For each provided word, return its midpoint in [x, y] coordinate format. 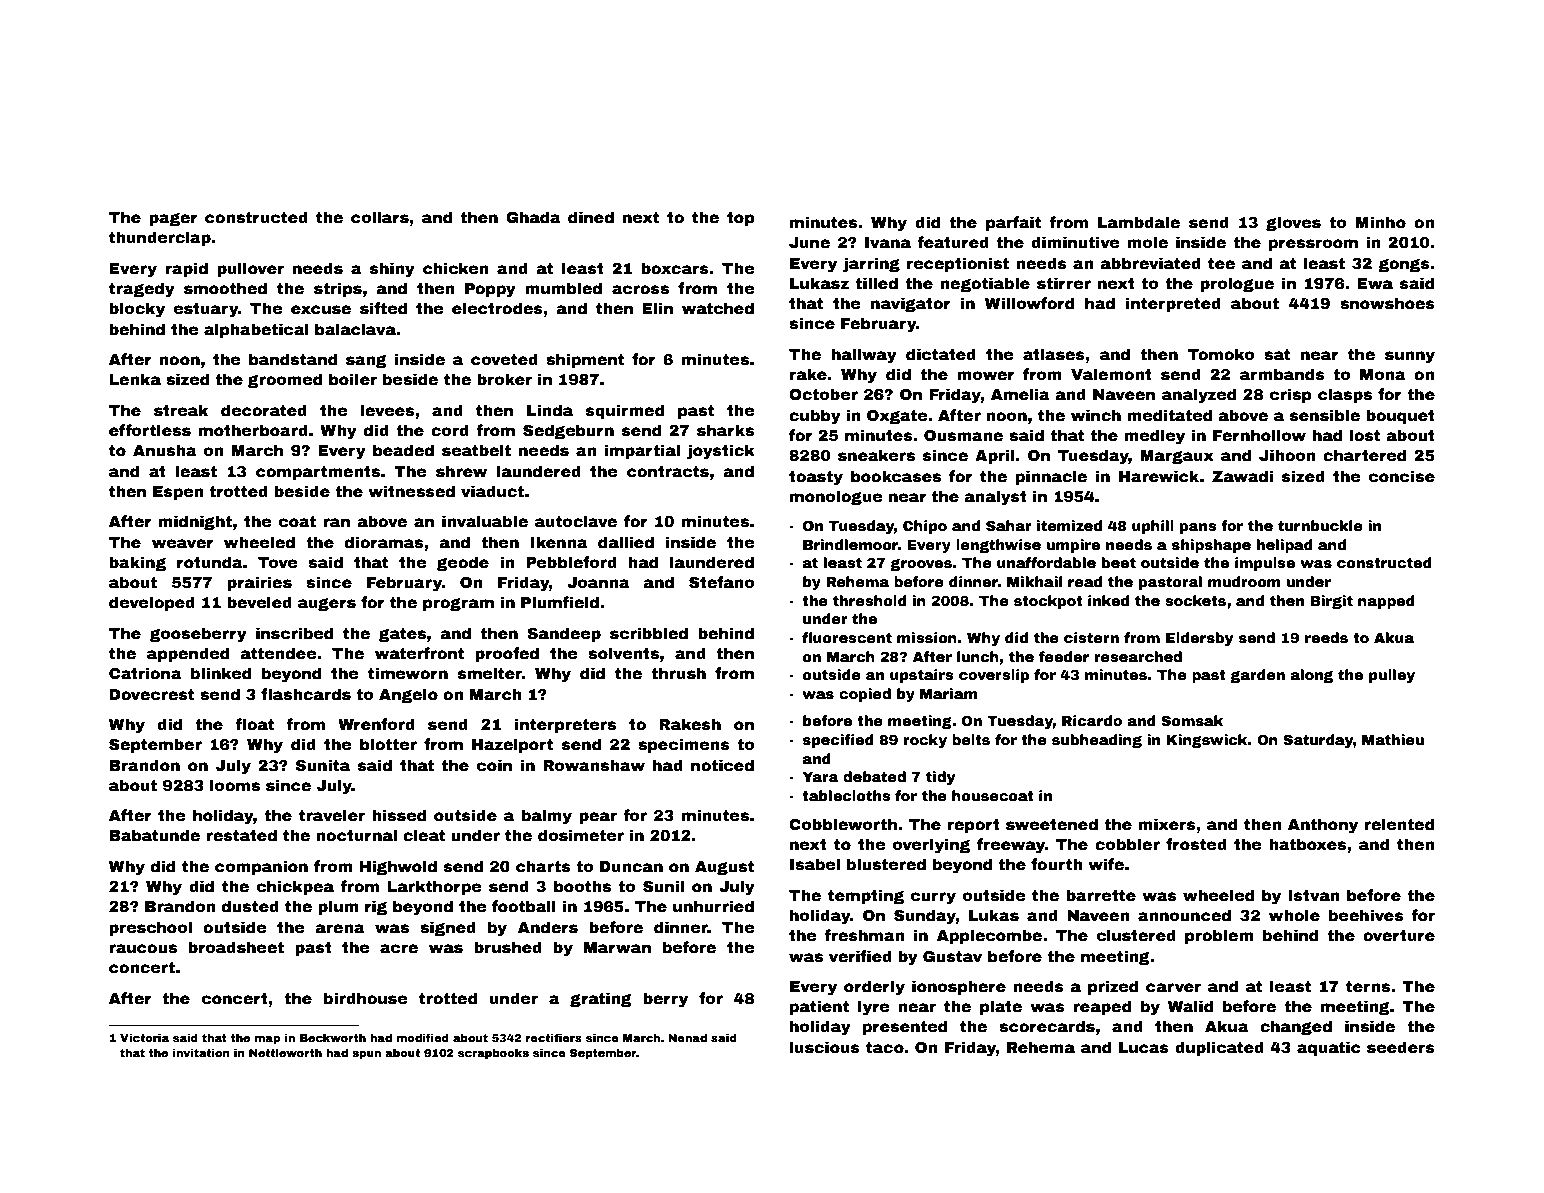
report [974, 826]
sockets [1195, 600]
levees [387, 410]
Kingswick [1206, 741]
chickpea [295, 887]
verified [860, 956]
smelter [490, 673]
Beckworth [333, 1037]
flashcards [306, 694]
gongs [1404, 265]
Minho [1380, 222]
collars [380, 217]
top [741, 219]
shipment [585, 360]
